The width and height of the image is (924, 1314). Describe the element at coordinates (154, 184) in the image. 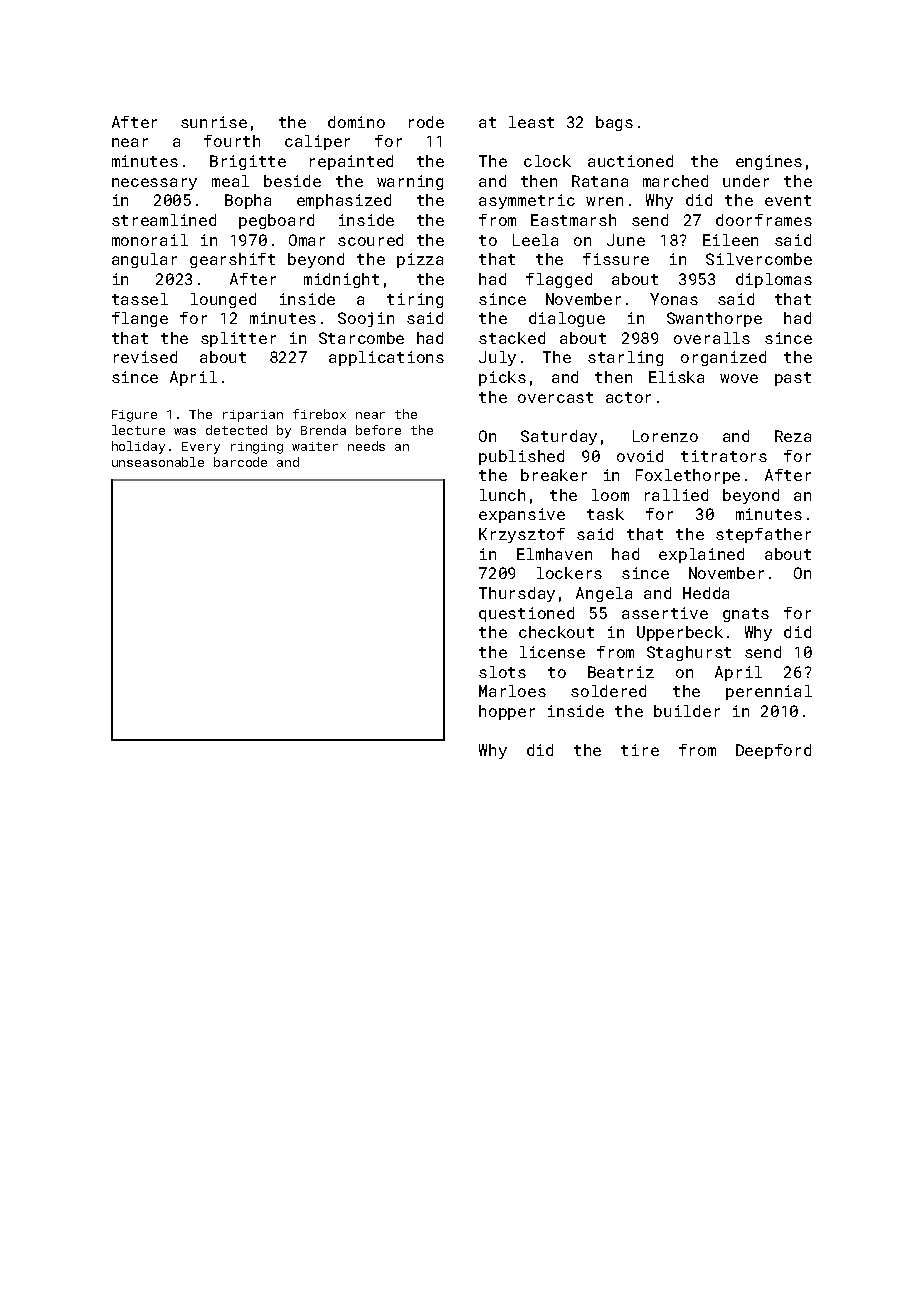

I see `necessary` at that location.
